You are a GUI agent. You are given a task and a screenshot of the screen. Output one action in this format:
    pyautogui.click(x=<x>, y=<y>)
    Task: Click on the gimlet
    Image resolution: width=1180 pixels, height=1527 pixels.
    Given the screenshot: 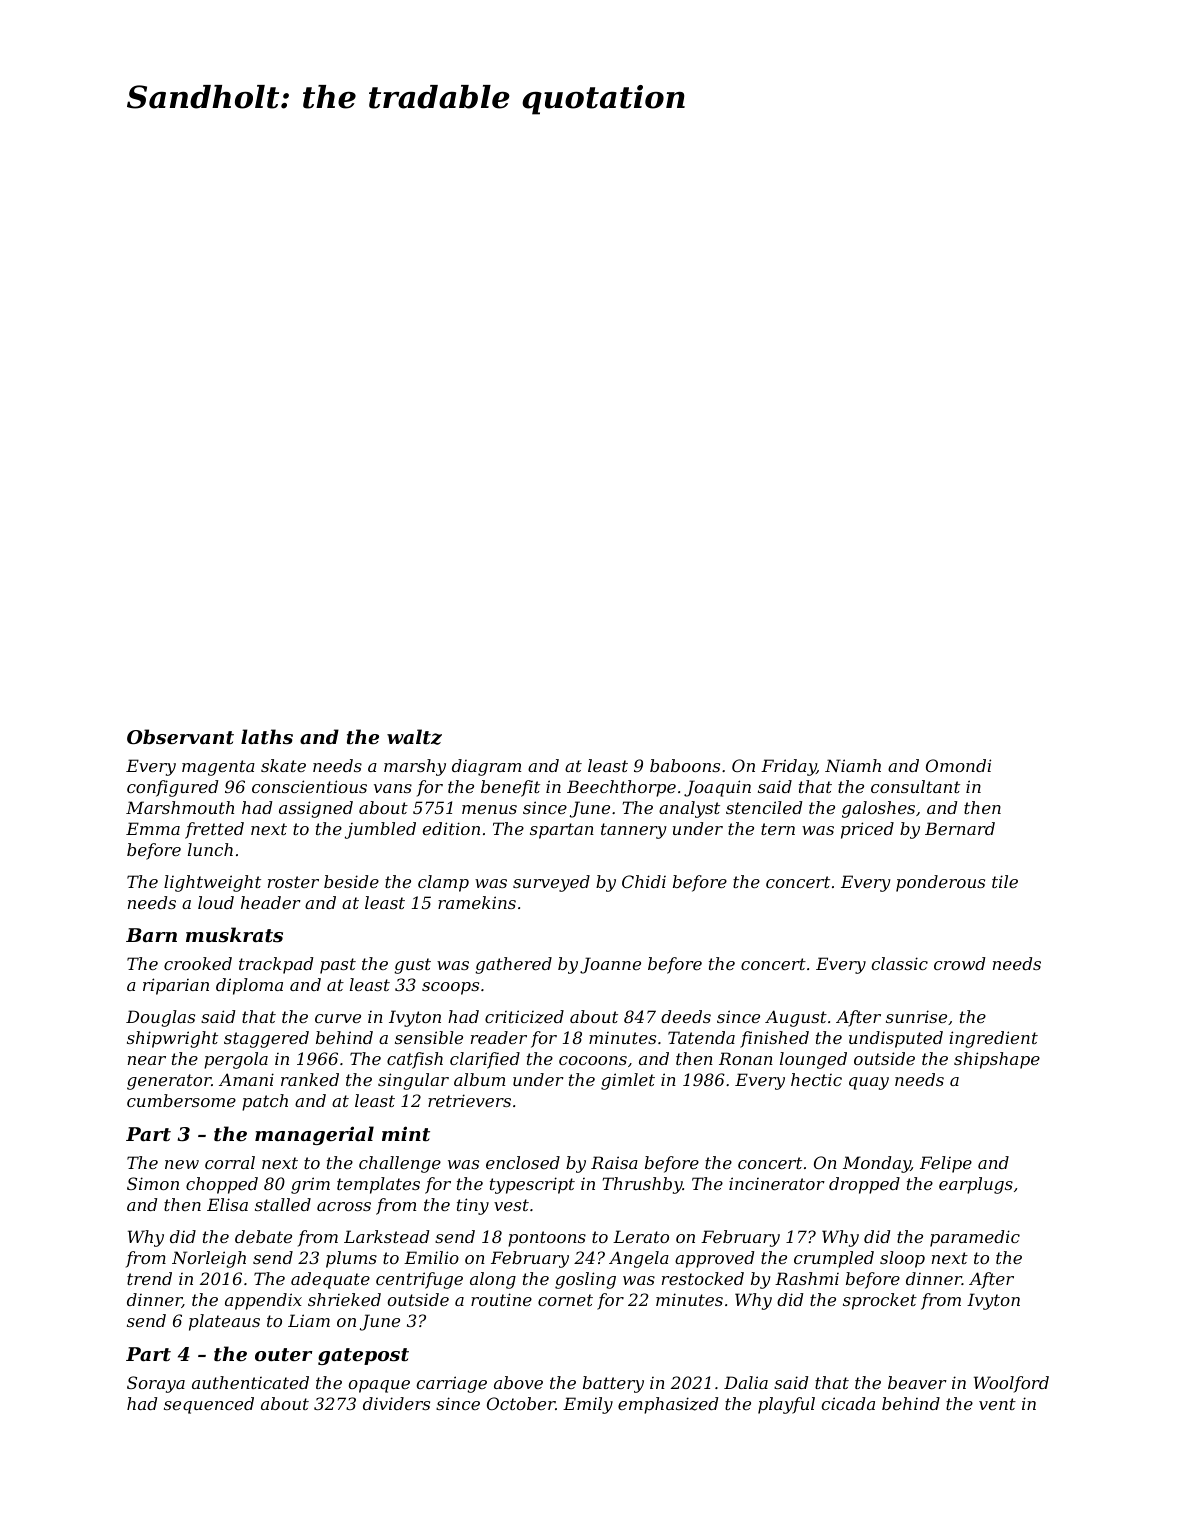 What is the action you would take?
    pyautogui.click(x=628, y=1081)
